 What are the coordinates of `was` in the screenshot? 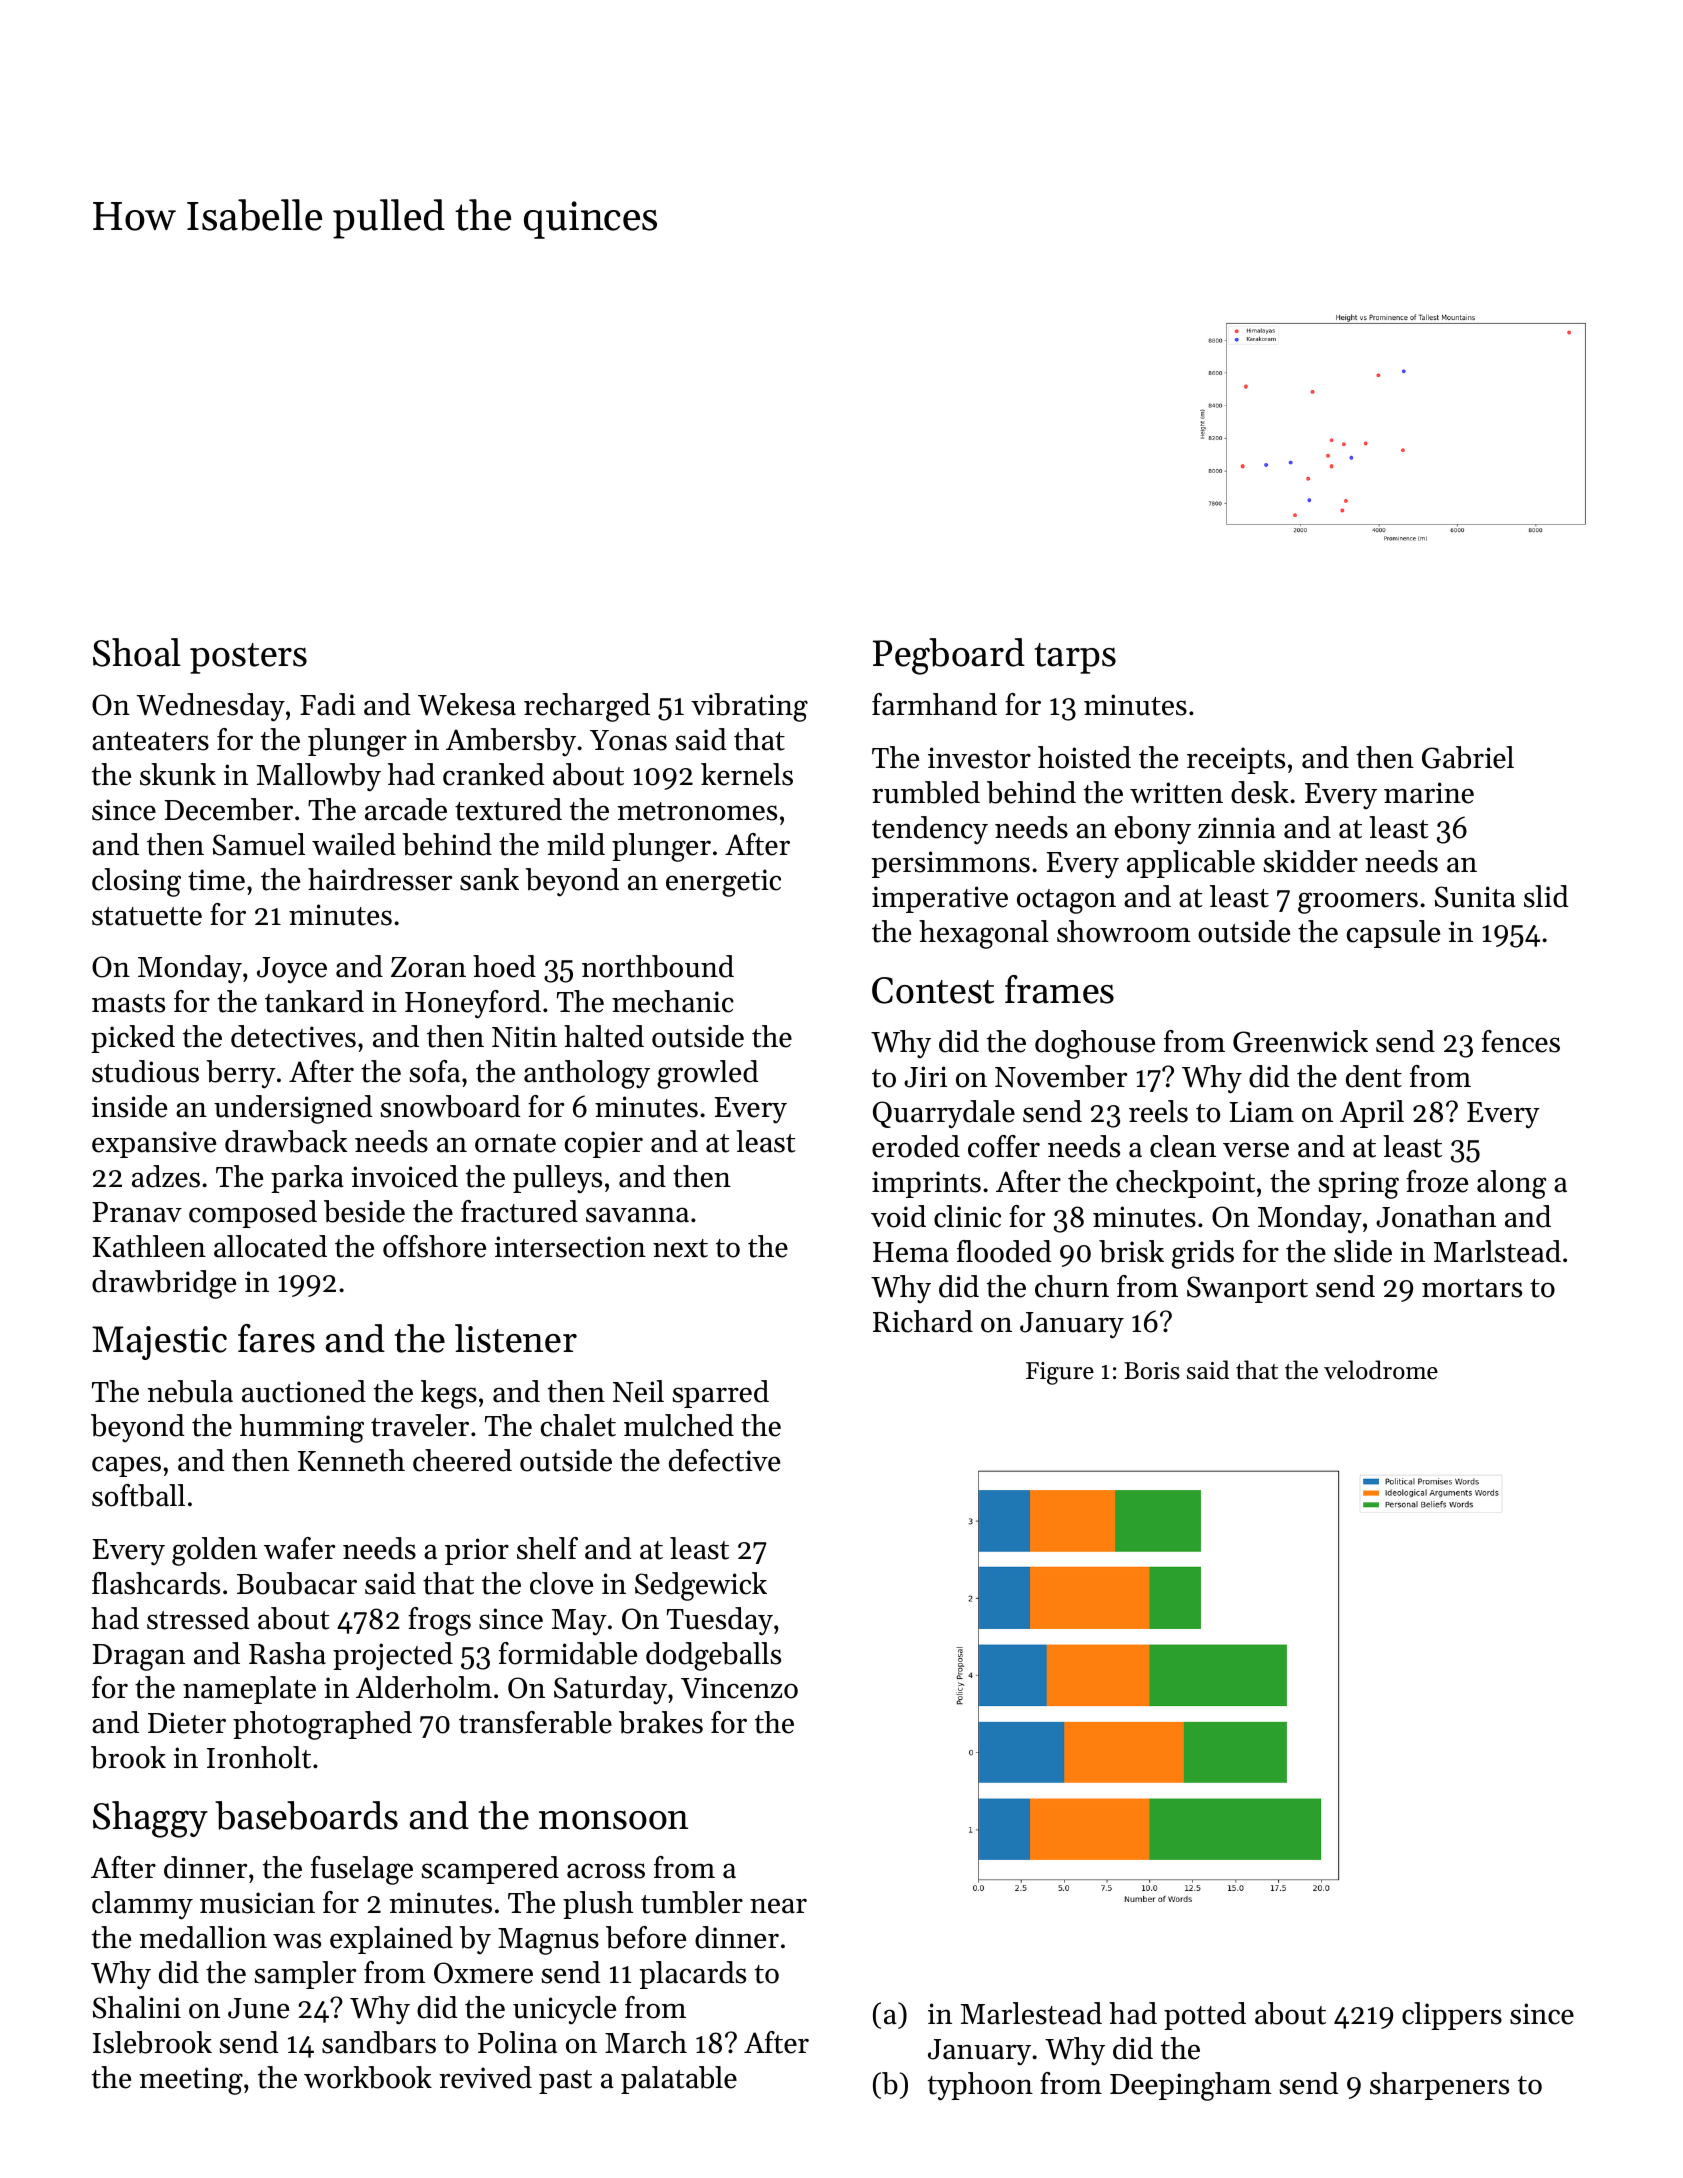 It's located at (297, 1941).
